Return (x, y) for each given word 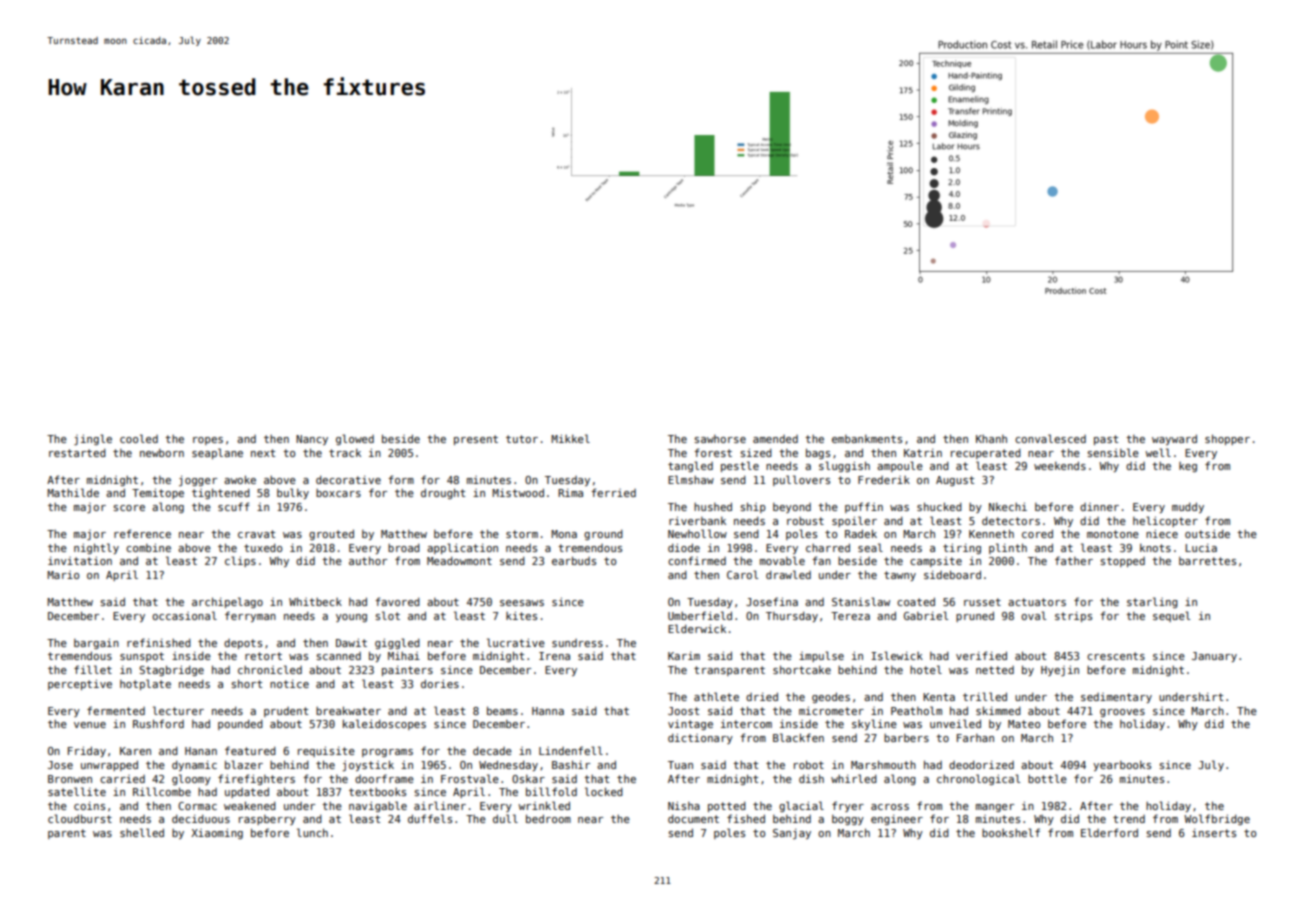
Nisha (684, 805)
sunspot (142, 657)
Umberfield (700, 615)
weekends (1060, 466)
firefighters (256, 779)
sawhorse (720, 439)
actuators (1037, 602)
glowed (355, 439)
